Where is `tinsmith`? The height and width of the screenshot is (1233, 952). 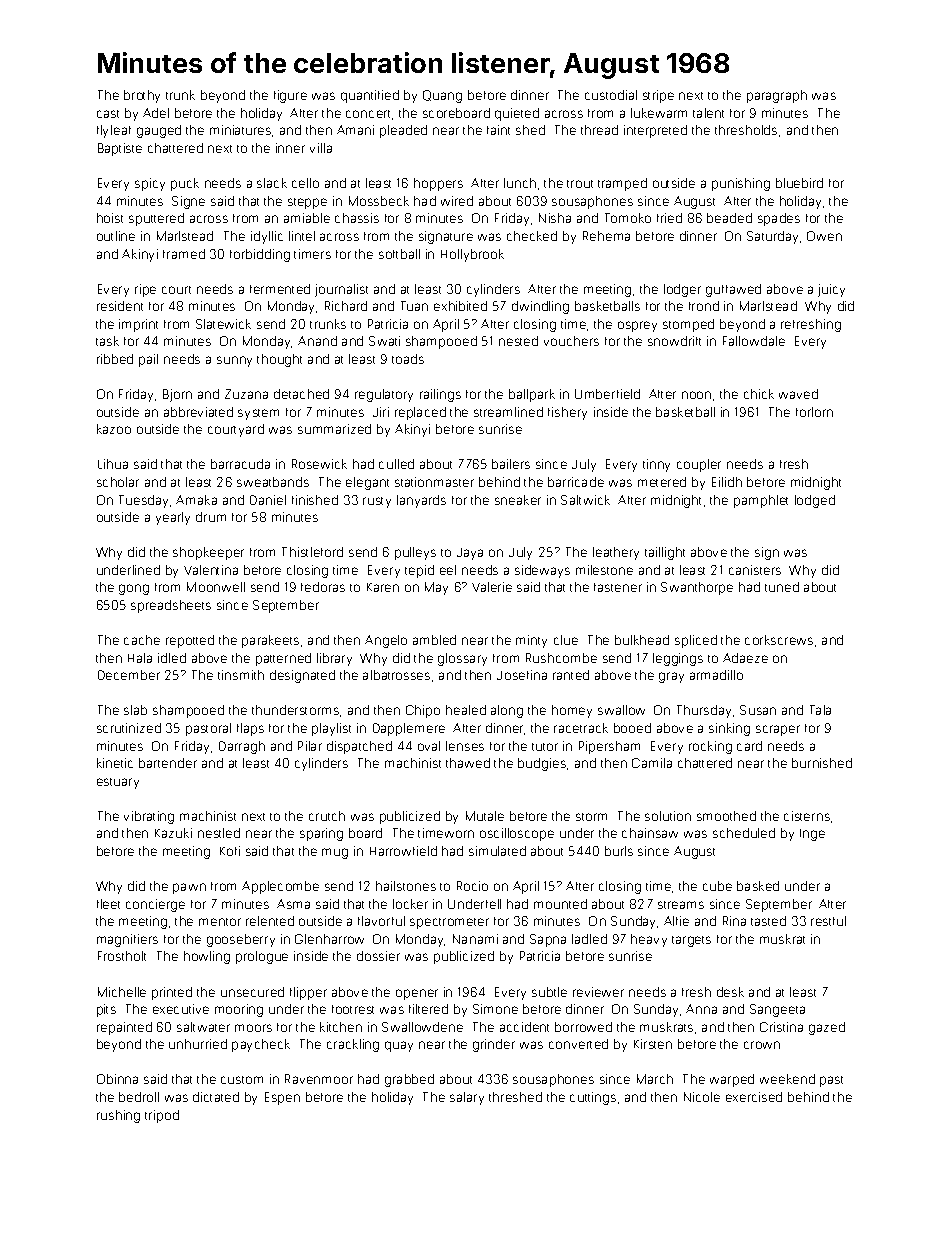 tinsmith is located at coordinates (241, 675).
